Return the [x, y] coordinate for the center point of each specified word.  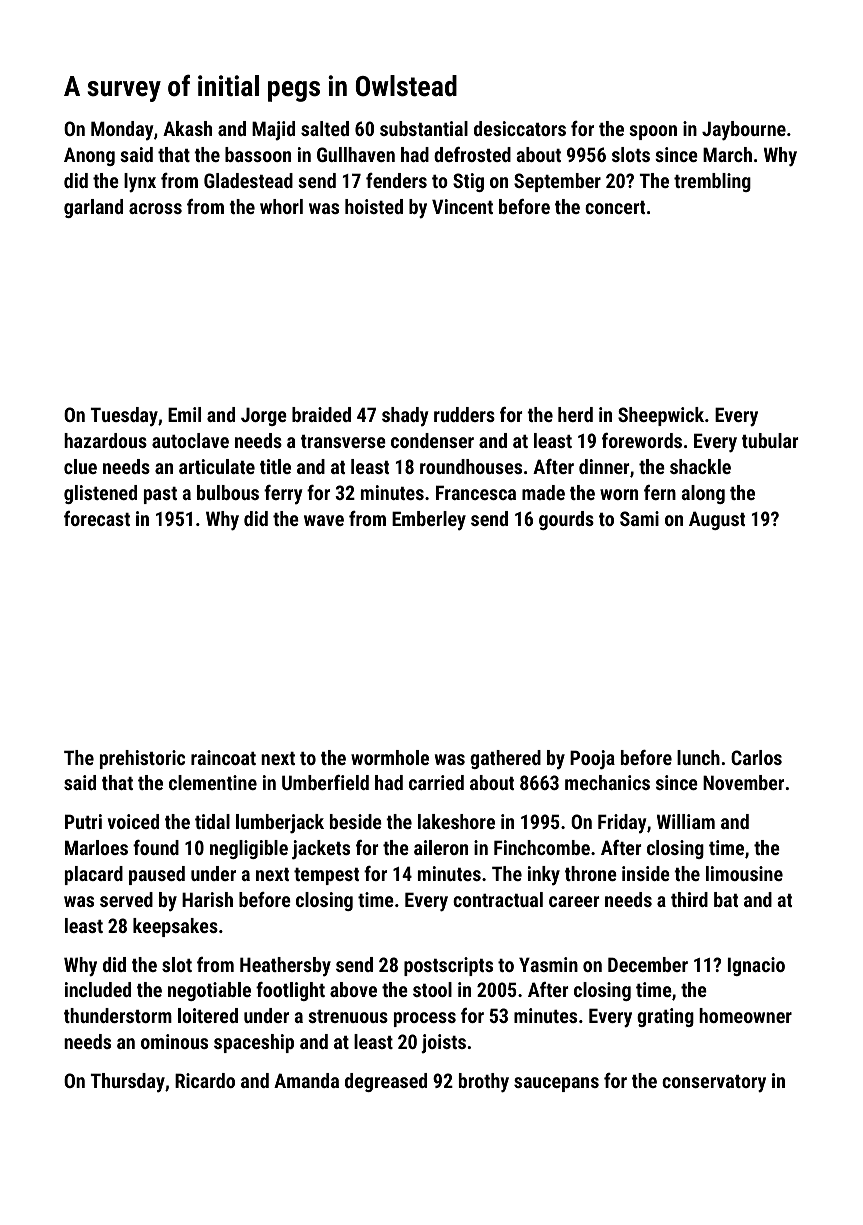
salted [325, 128]
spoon [653, 132]
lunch [698, 757]
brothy [484, 1083]
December [648, 964]
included [98, 989]
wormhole [390, 757]
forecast [97, 518]
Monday [122, 130]
